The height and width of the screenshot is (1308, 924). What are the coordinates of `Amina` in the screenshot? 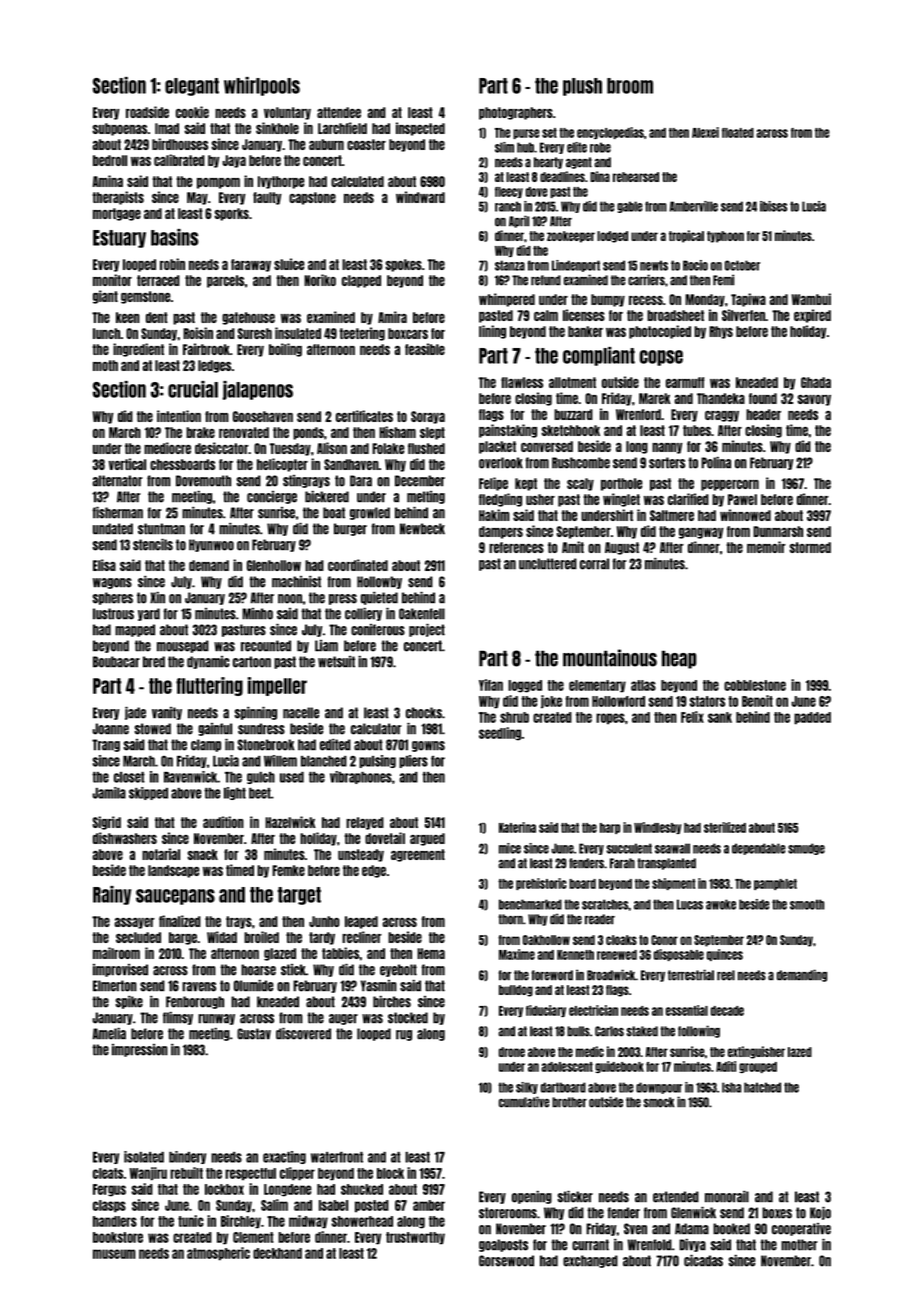 It's located at (108, 181).
